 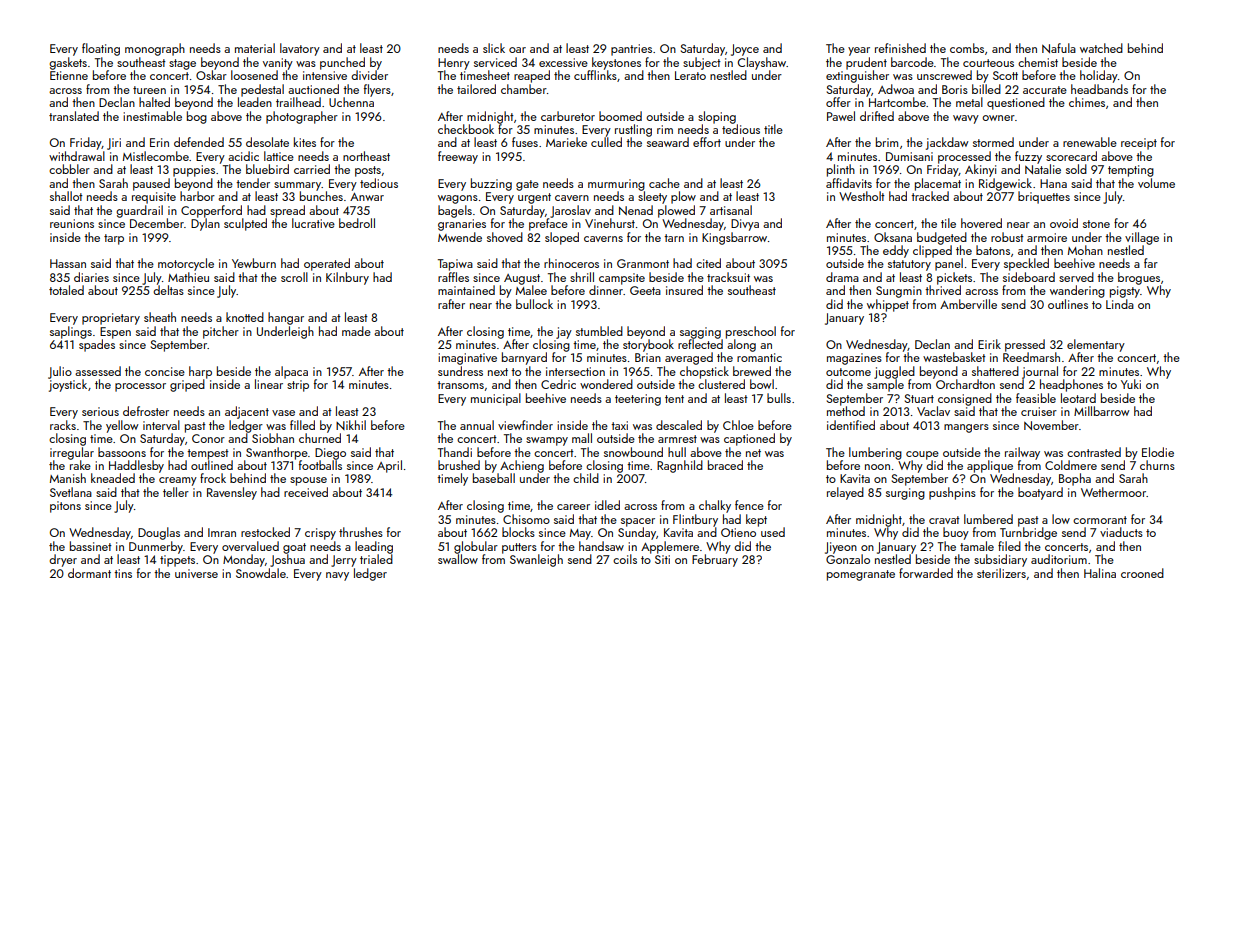 I want to click on gaskets, so click(x=68, y=63).
